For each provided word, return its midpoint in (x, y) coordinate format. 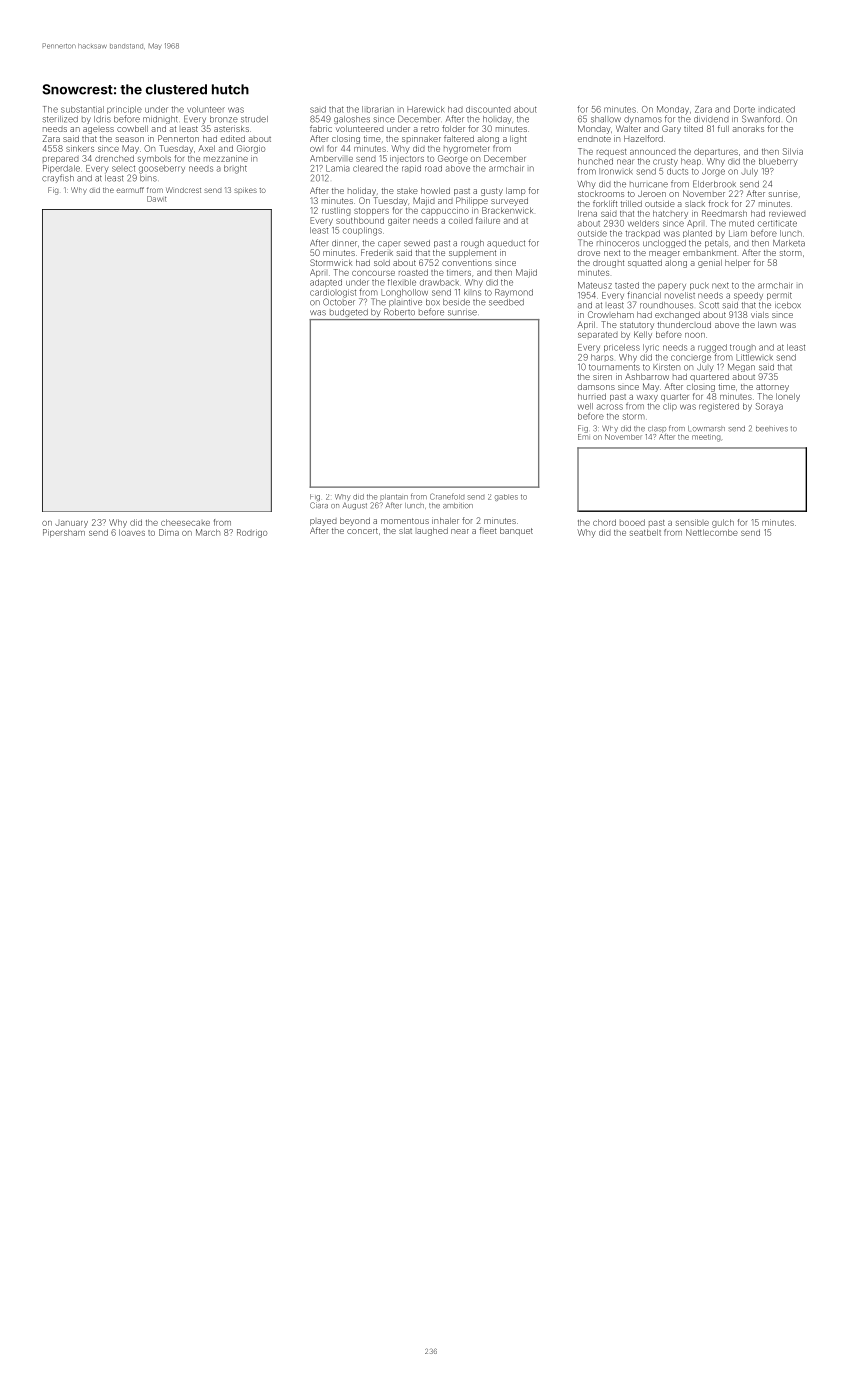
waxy (647, 398)
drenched (114, 158)
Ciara (319, 505)
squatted (645, 263)
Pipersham (64, 533)
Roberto (399, 312)
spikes (245, 190)
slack (695, 204)
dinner (344, 243)
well (585, 406)
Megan (741, 368)
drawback (439, 282)
